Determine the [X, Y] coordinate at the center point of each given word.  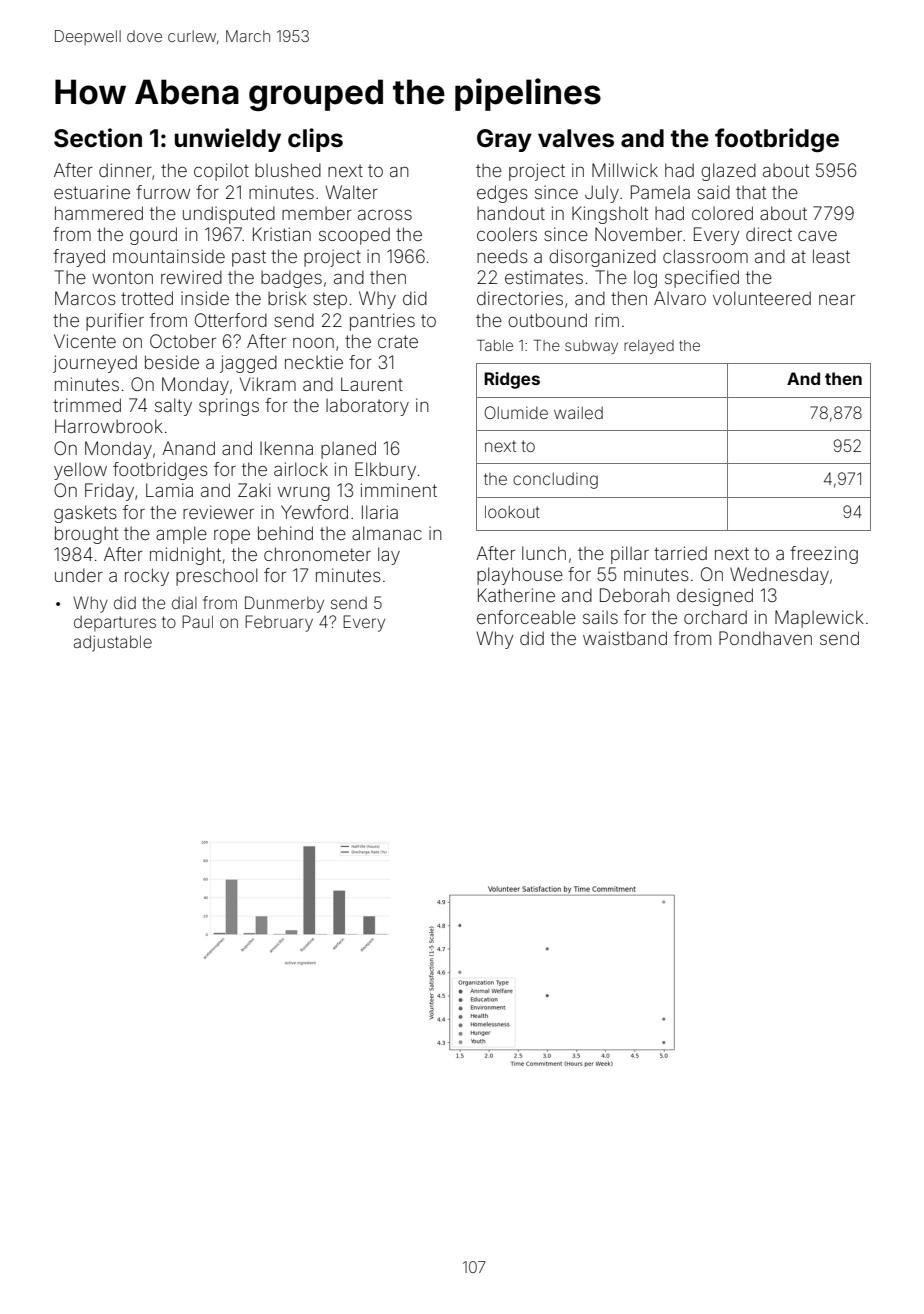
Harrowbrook [109, 426]
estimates [544, 277]
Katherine [516, 595]
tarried [680, 553]
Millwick [625, 170]
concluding [555, 481]
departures [115, 623]
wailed [578, 412]
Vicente [85, 341]
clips [315, 140]
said [713, 192]
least [831, 256]
